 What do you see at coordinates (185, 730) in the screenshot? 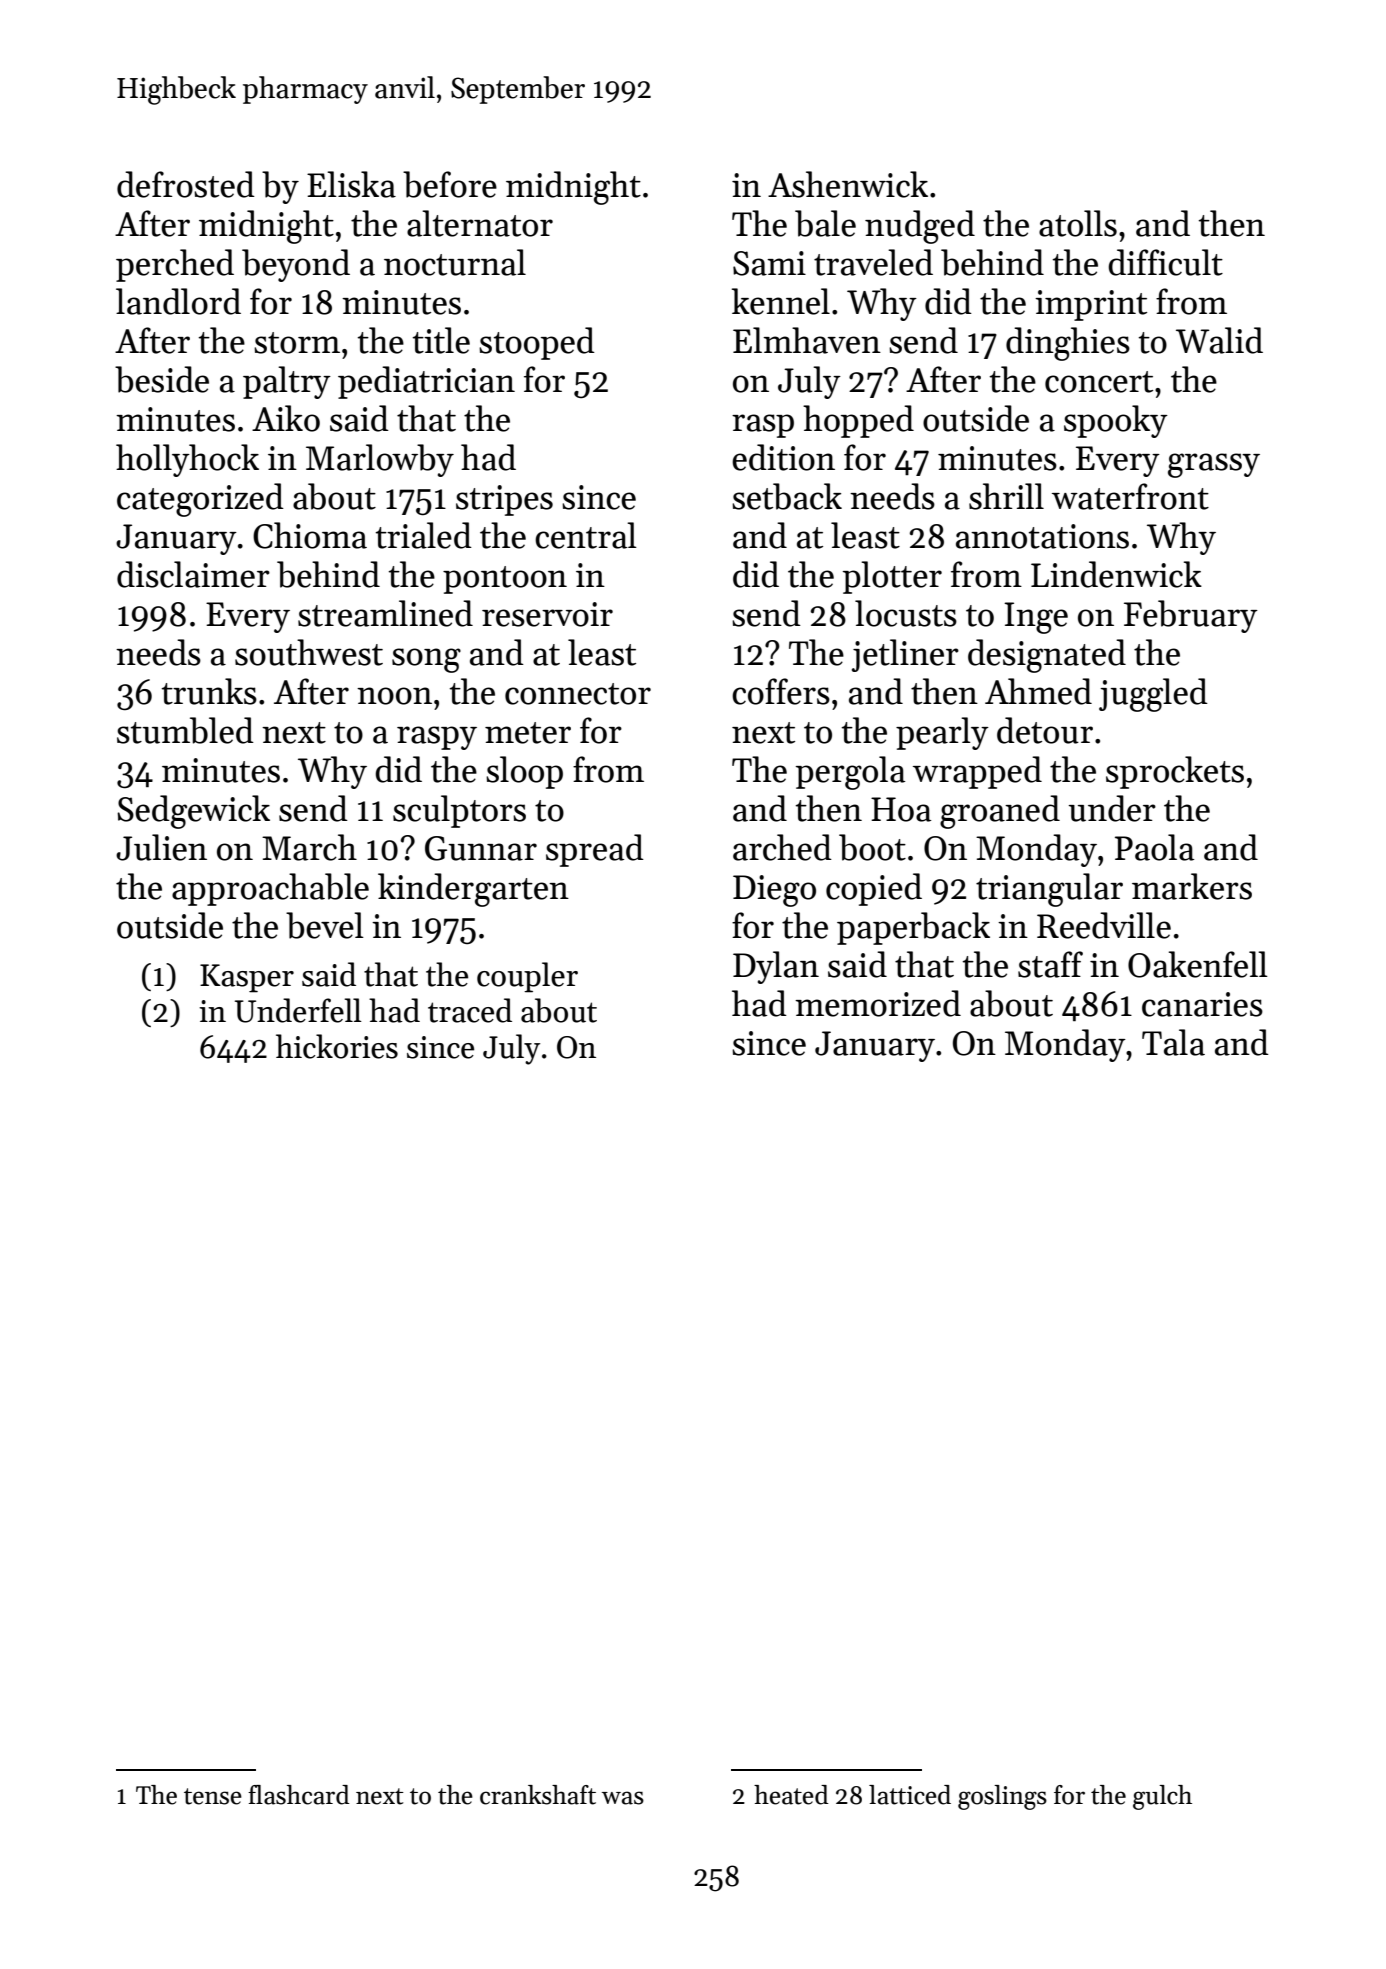
I see `stumbled` at bounding box center [185, 730].
